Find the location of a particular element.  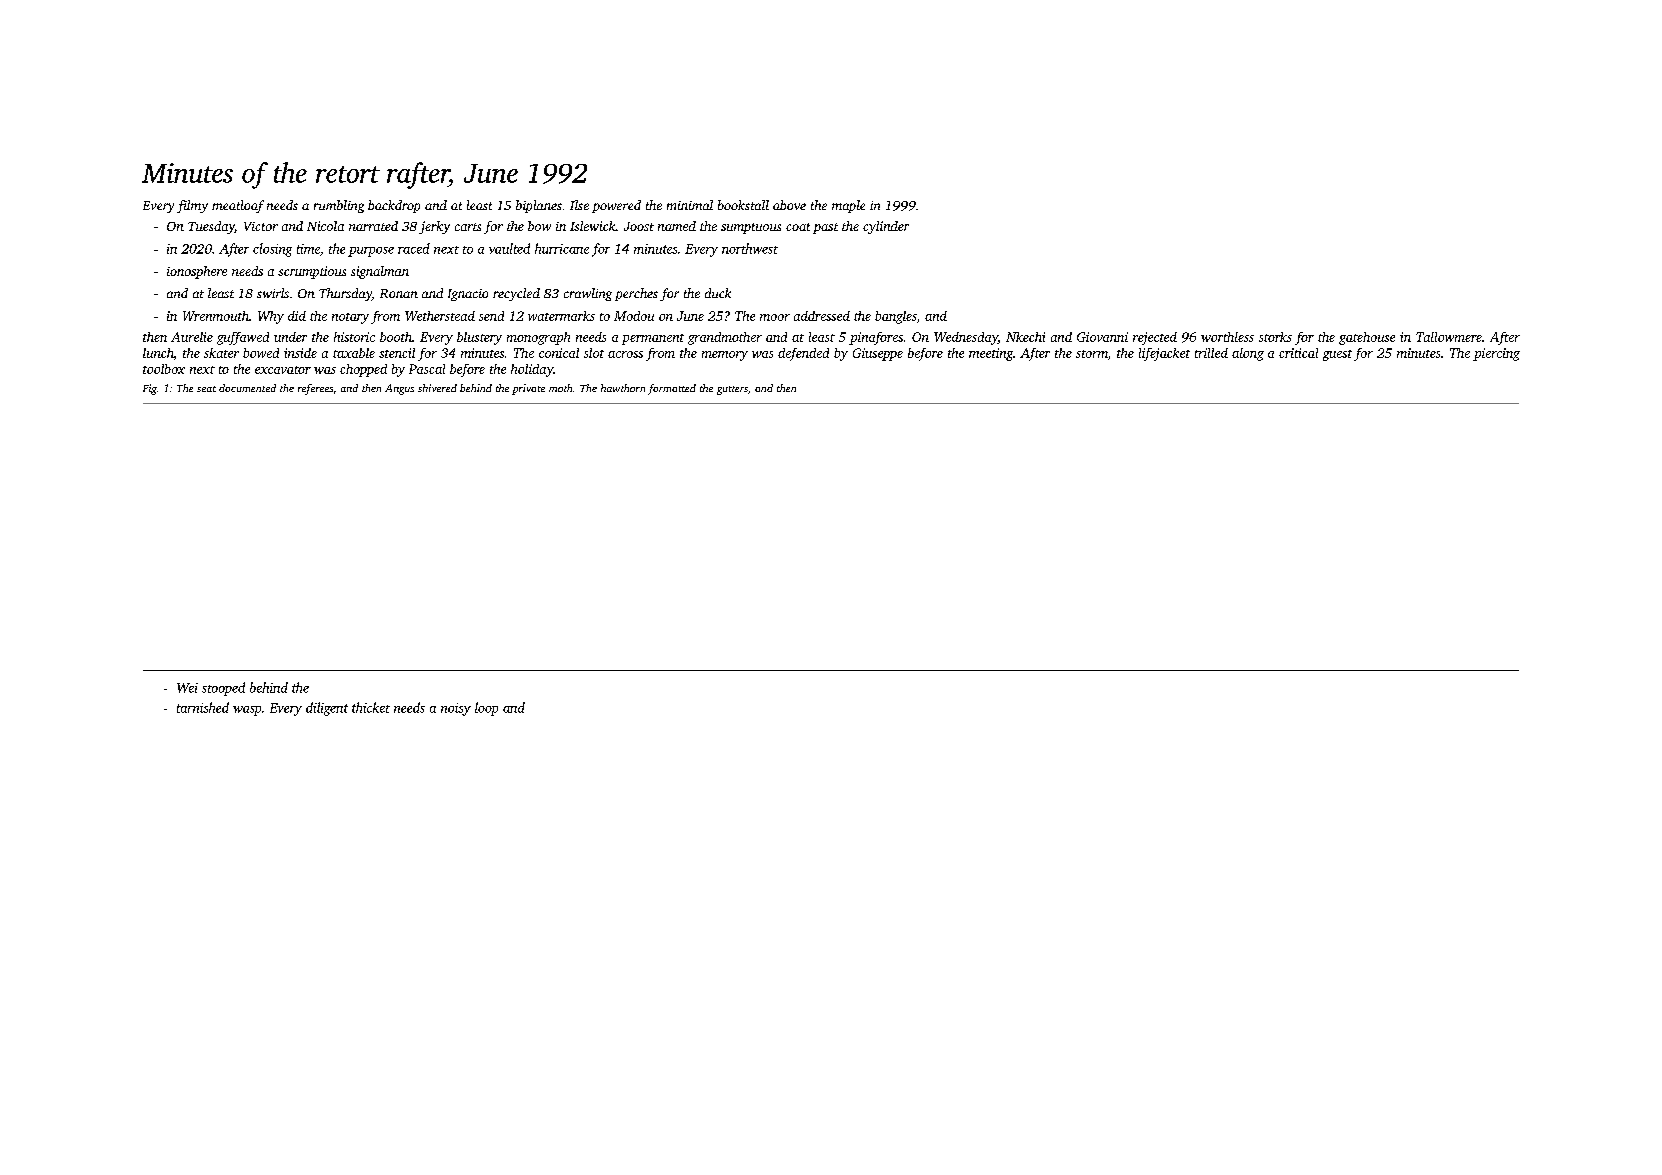

bangles is located at coordinates (896, 317).
